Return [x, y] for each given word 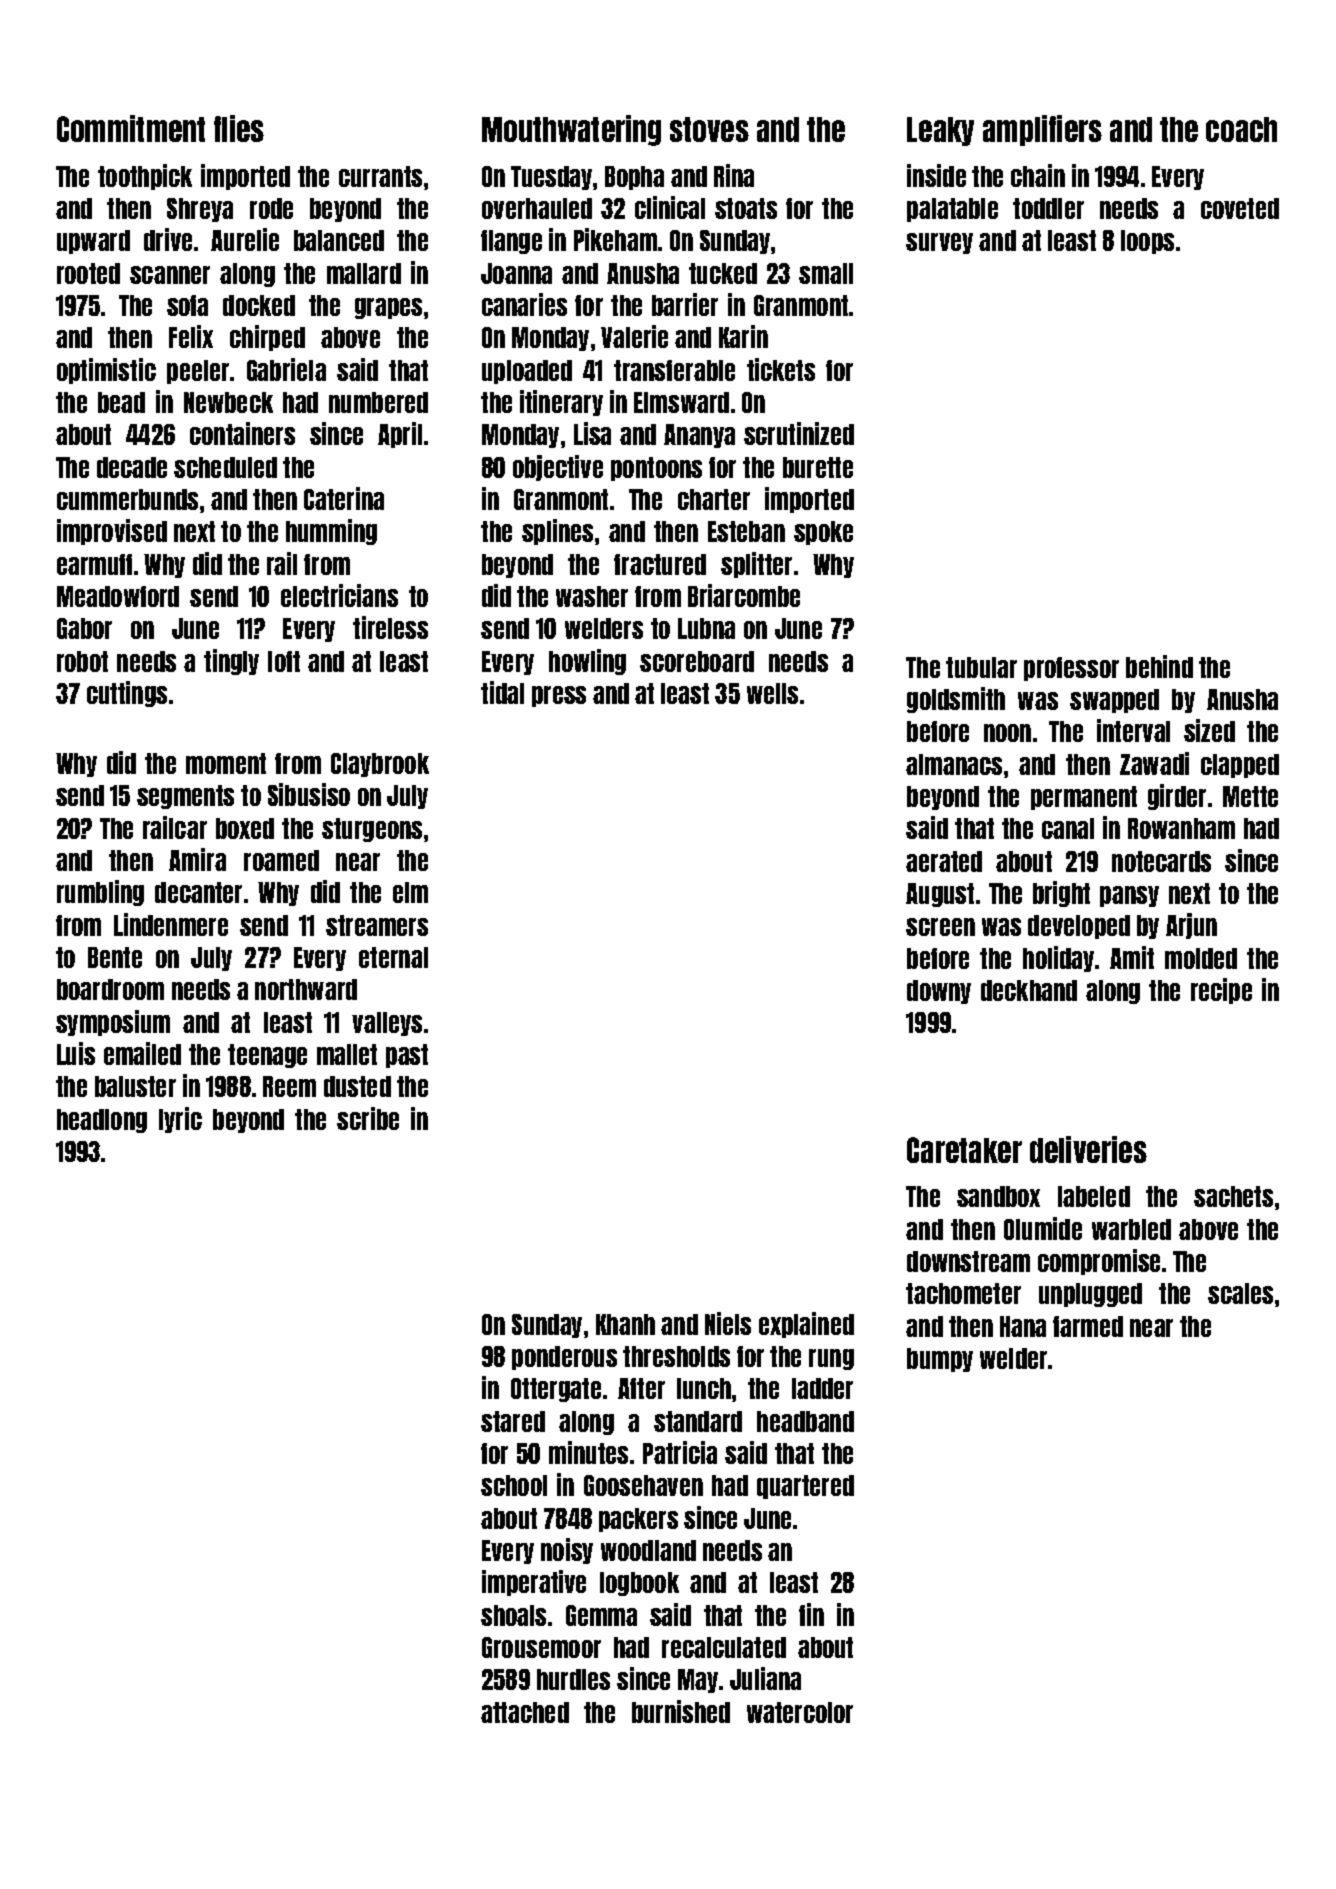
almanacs [954, 764]
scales [1240, 1293]
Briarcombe [744, 595]
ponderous [564, 1358]
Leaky [940, 131]
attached [525, 1712]
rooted [88, 273]
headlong [102, 1121]
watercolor [800, 1712]
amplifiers [1042, 130]
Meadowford [118, 596]
